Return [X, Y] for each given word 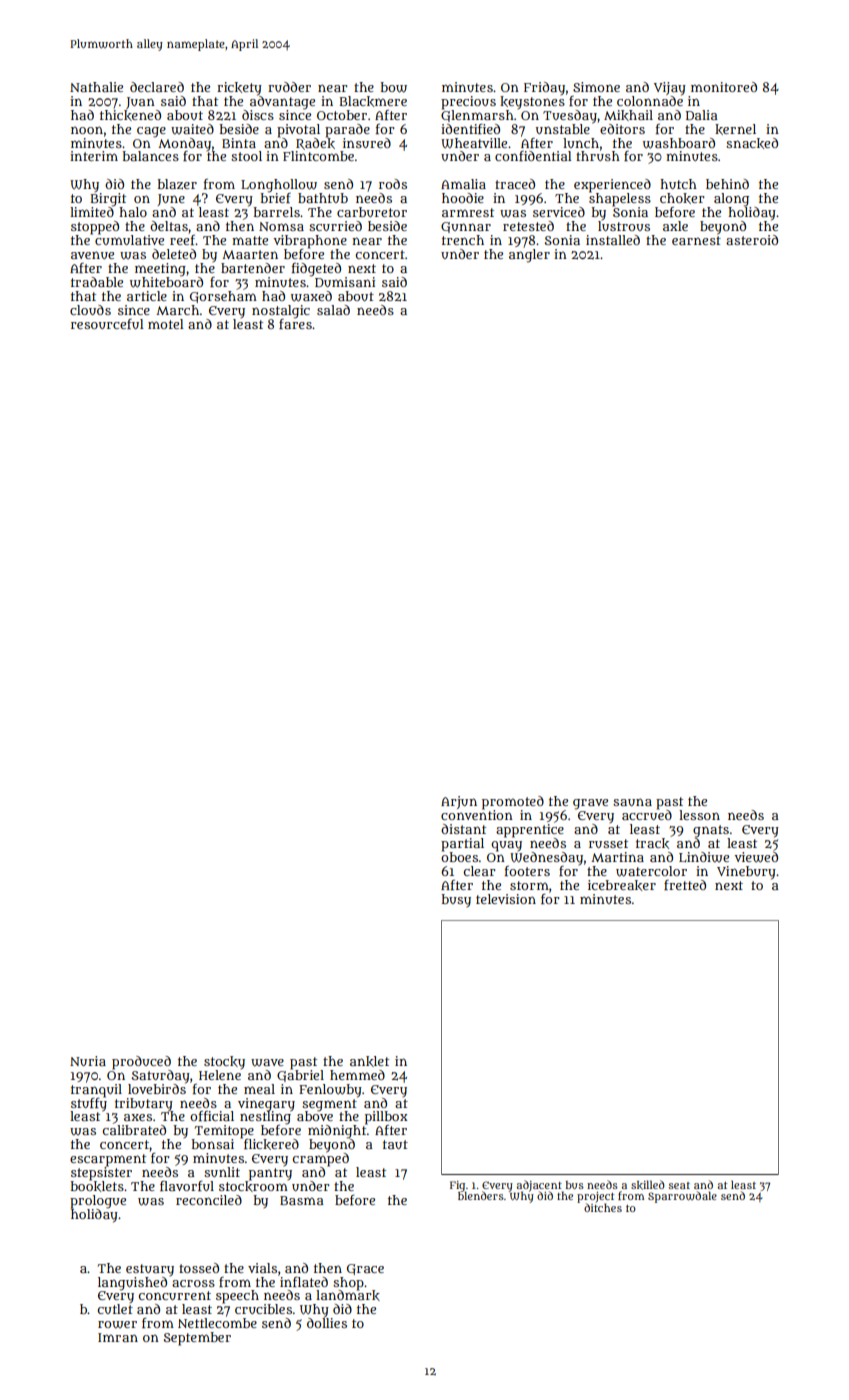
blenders [481, 1195]
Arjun [459, 802]
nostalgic [281, 311]
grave [590, 804]
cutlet [115, 1309]
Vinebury [746, 873]
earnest [696, 240]
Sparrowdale [682, 1197]
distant [463, 829]
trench [463, 240]
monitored [724, 87]
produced [141, 1062]
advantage [282, 102]
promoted [513, 803]
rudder [289, 87]
